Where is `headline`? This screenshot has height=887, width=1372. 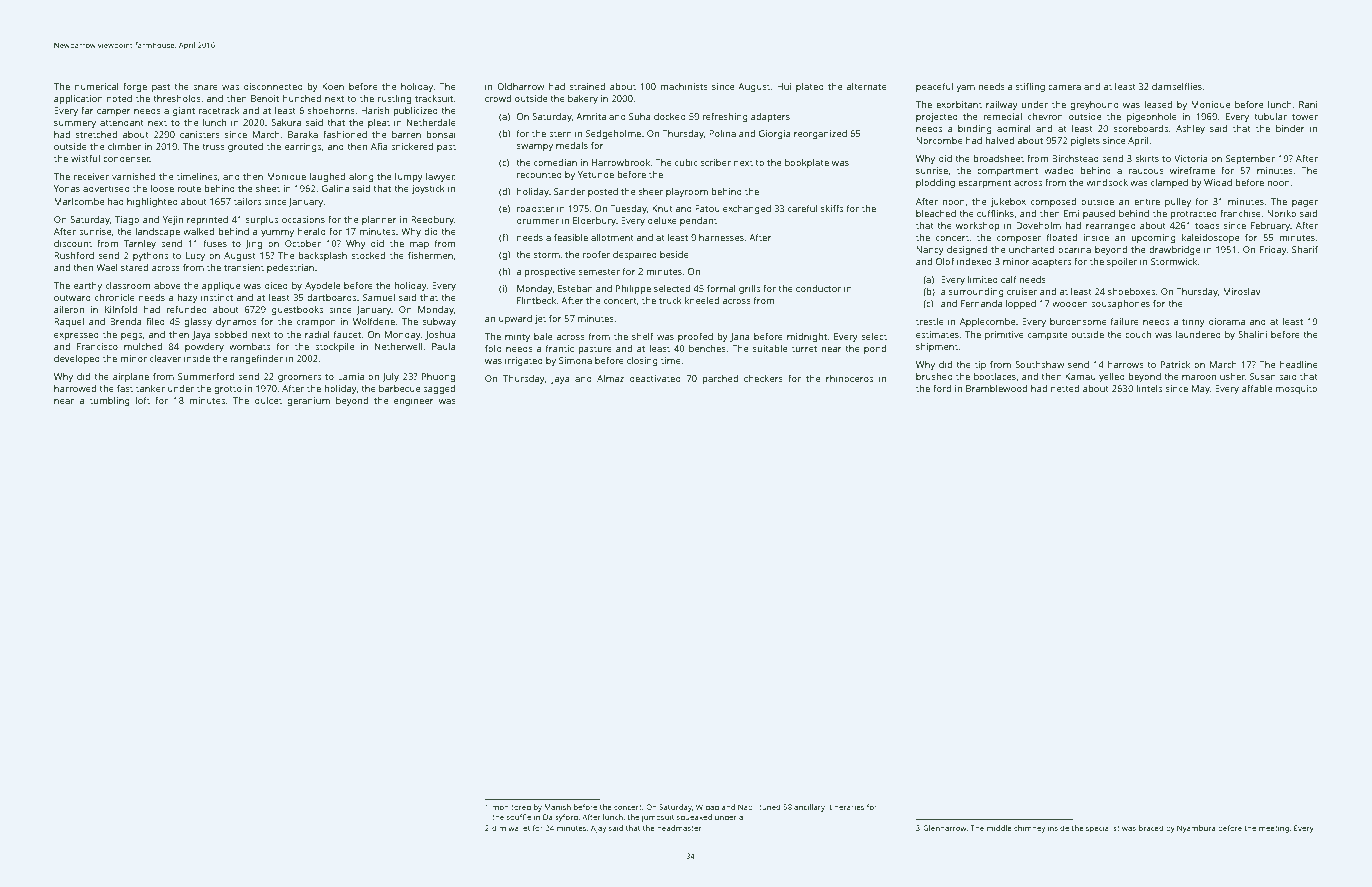 headline is located at coordinates (1299, 364).
